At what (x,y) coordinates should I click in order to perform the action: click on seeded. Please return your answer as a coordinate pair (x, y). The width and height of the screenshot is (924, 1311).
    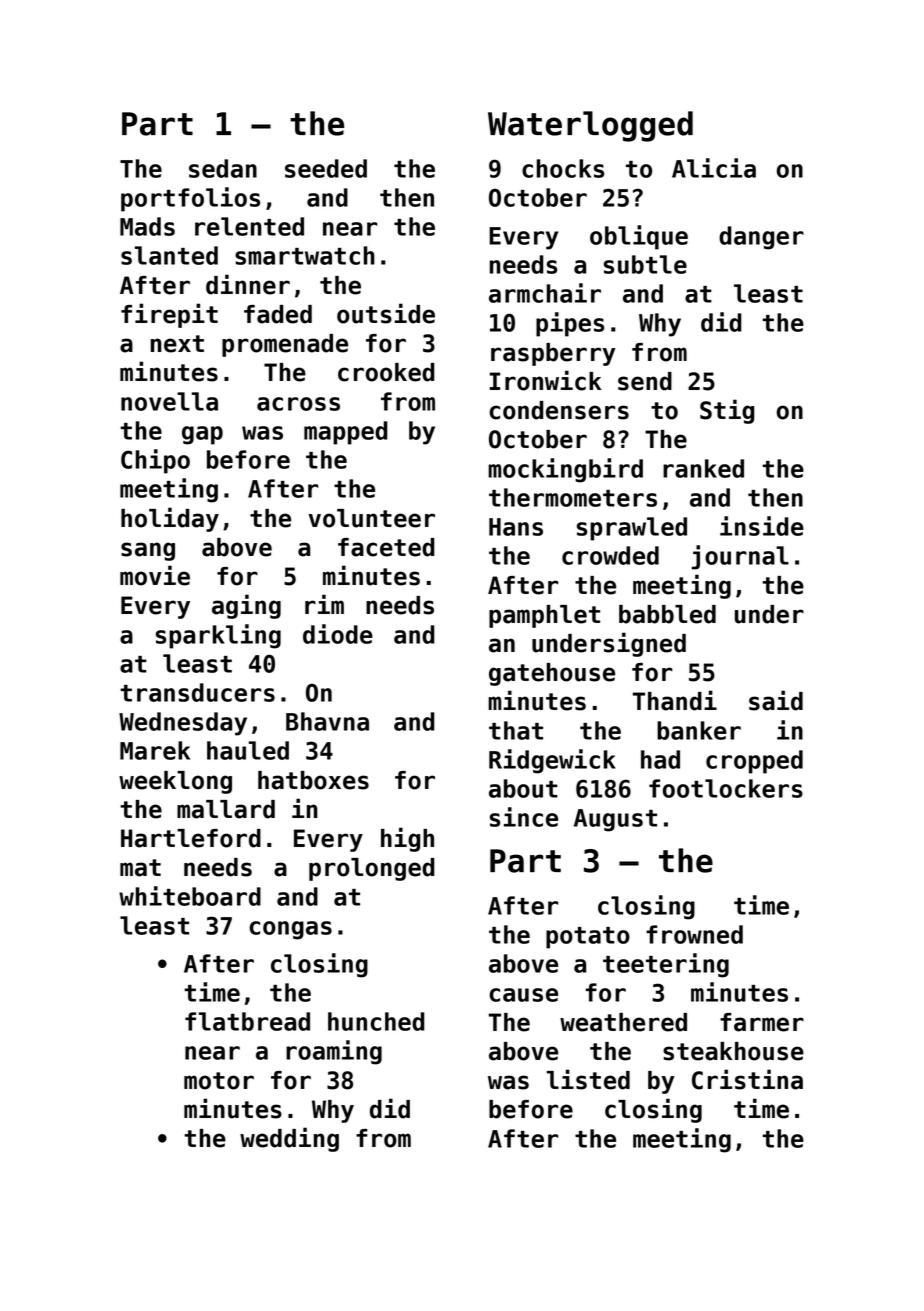
    Looking at the image, I should click on (326, 168).
